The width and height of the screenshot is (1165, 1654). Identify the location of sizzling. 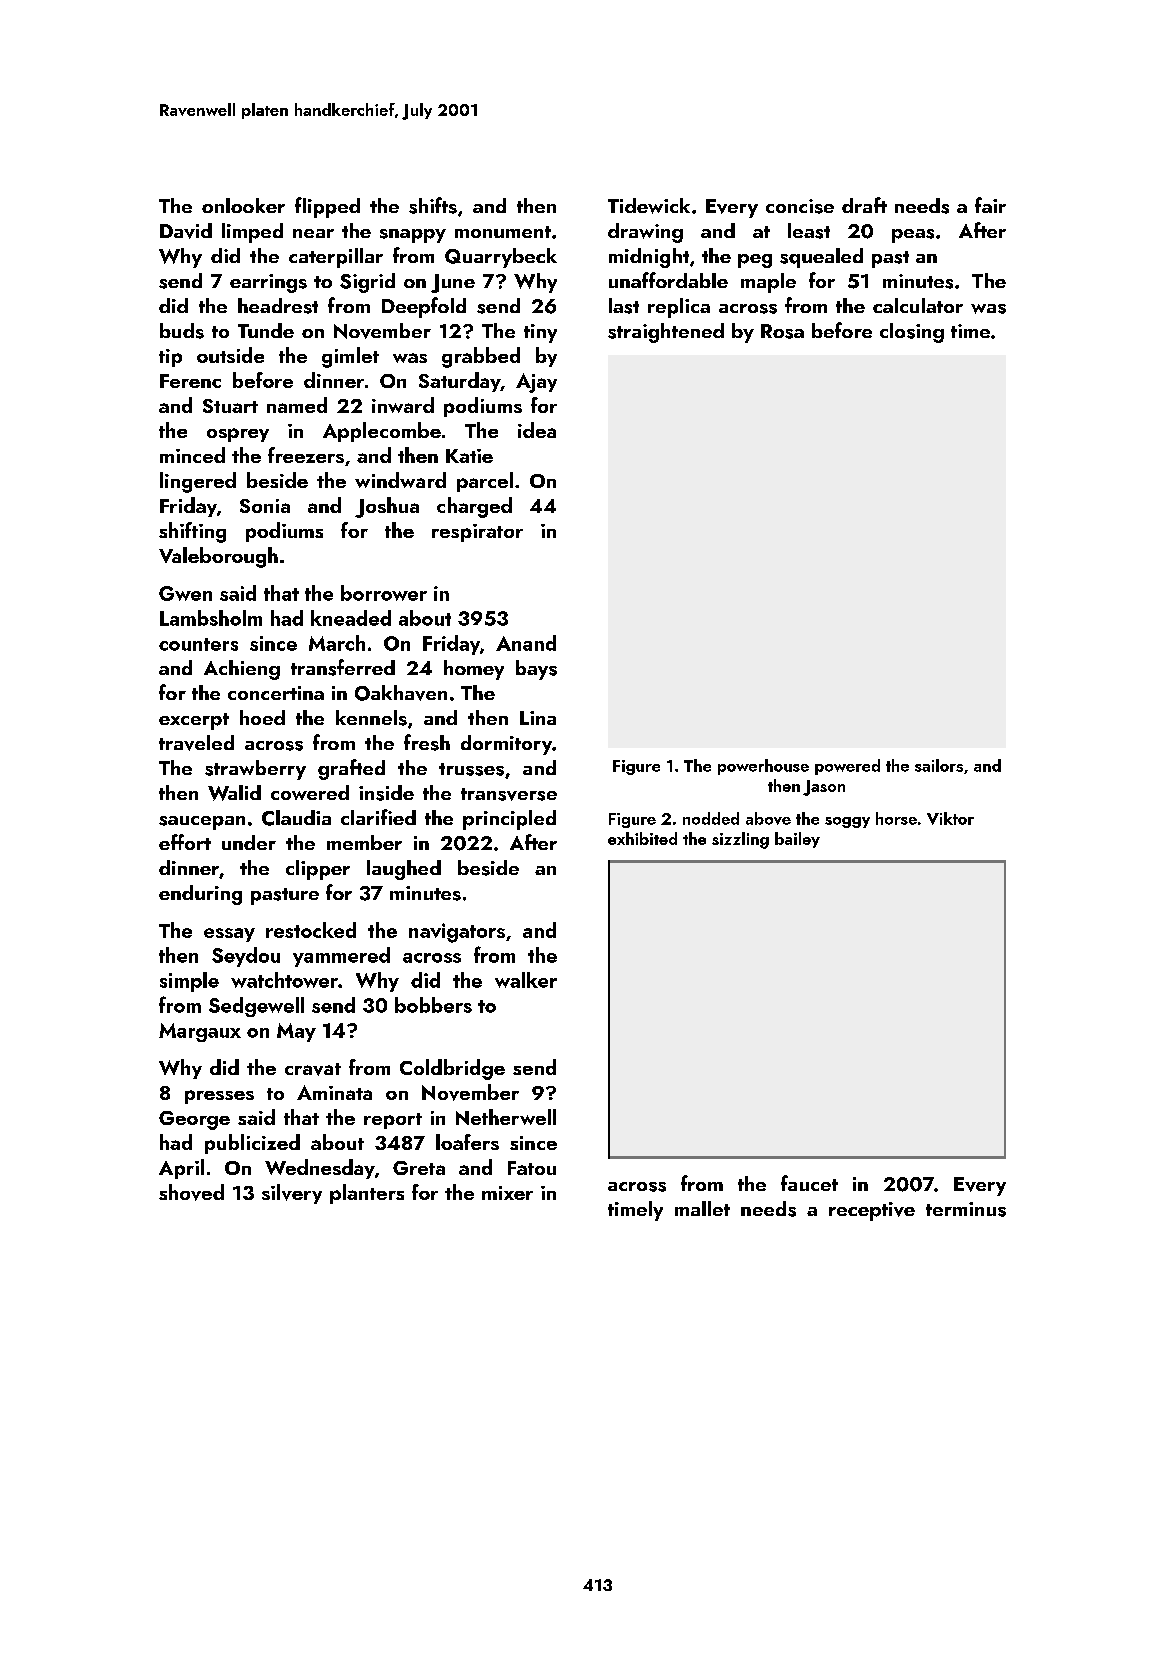
(740, 840).
